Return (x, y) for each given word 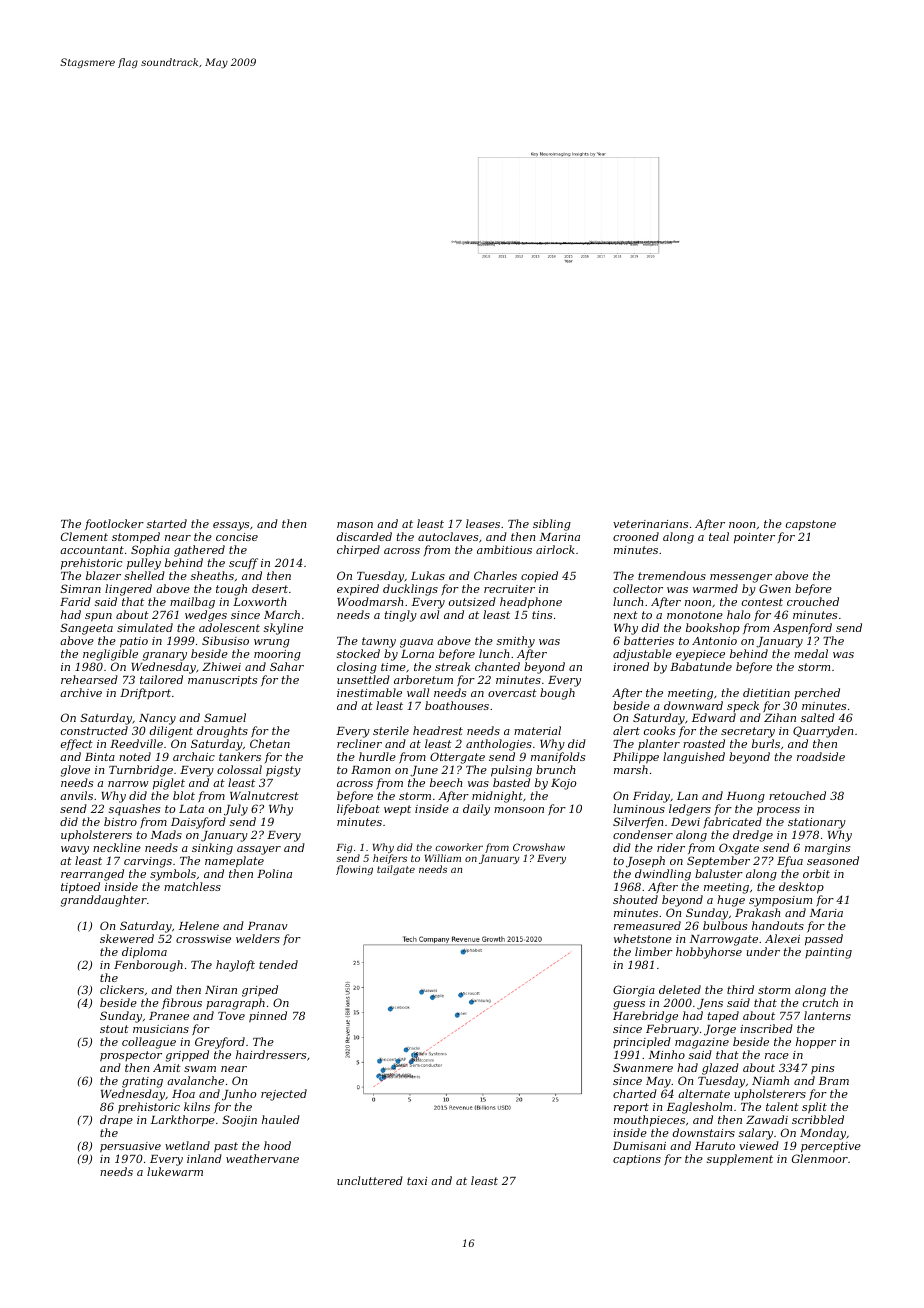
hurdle (377, 756)
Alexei (782, 938)
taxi (417, 1181)
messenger (741, 578)
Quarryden (823, 732)
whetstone (643, 938)
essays (231, 526)
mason (355, 525)
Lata (191, 809)
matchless (192, 886)
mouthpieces (649, 1121)
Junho (239, 1095)
